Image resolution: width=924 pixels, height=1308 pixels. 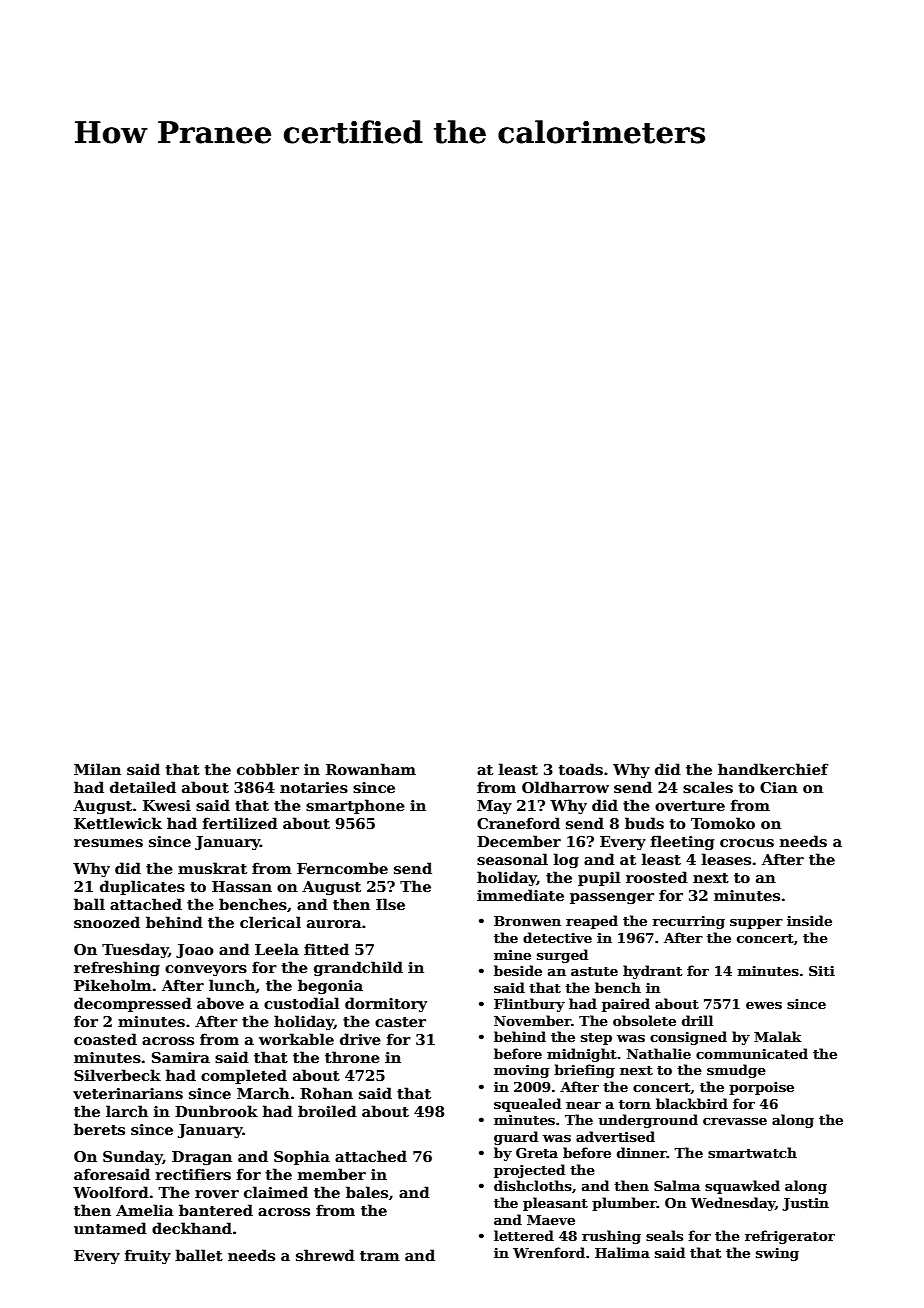 I want to click on March, so click(x=263, y=1093).
